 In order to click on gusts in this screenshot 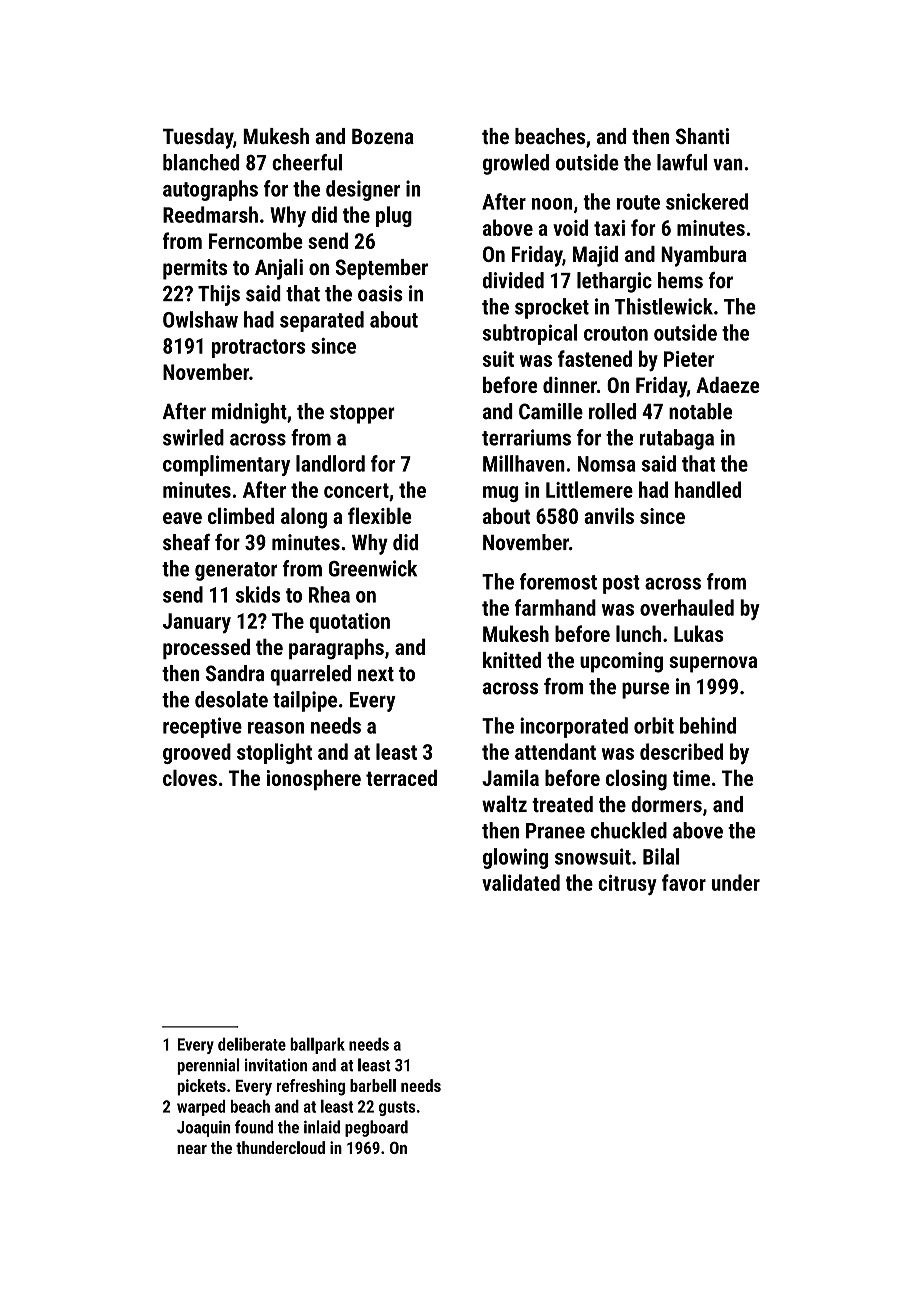, I will do `click(397, 1108)`.
